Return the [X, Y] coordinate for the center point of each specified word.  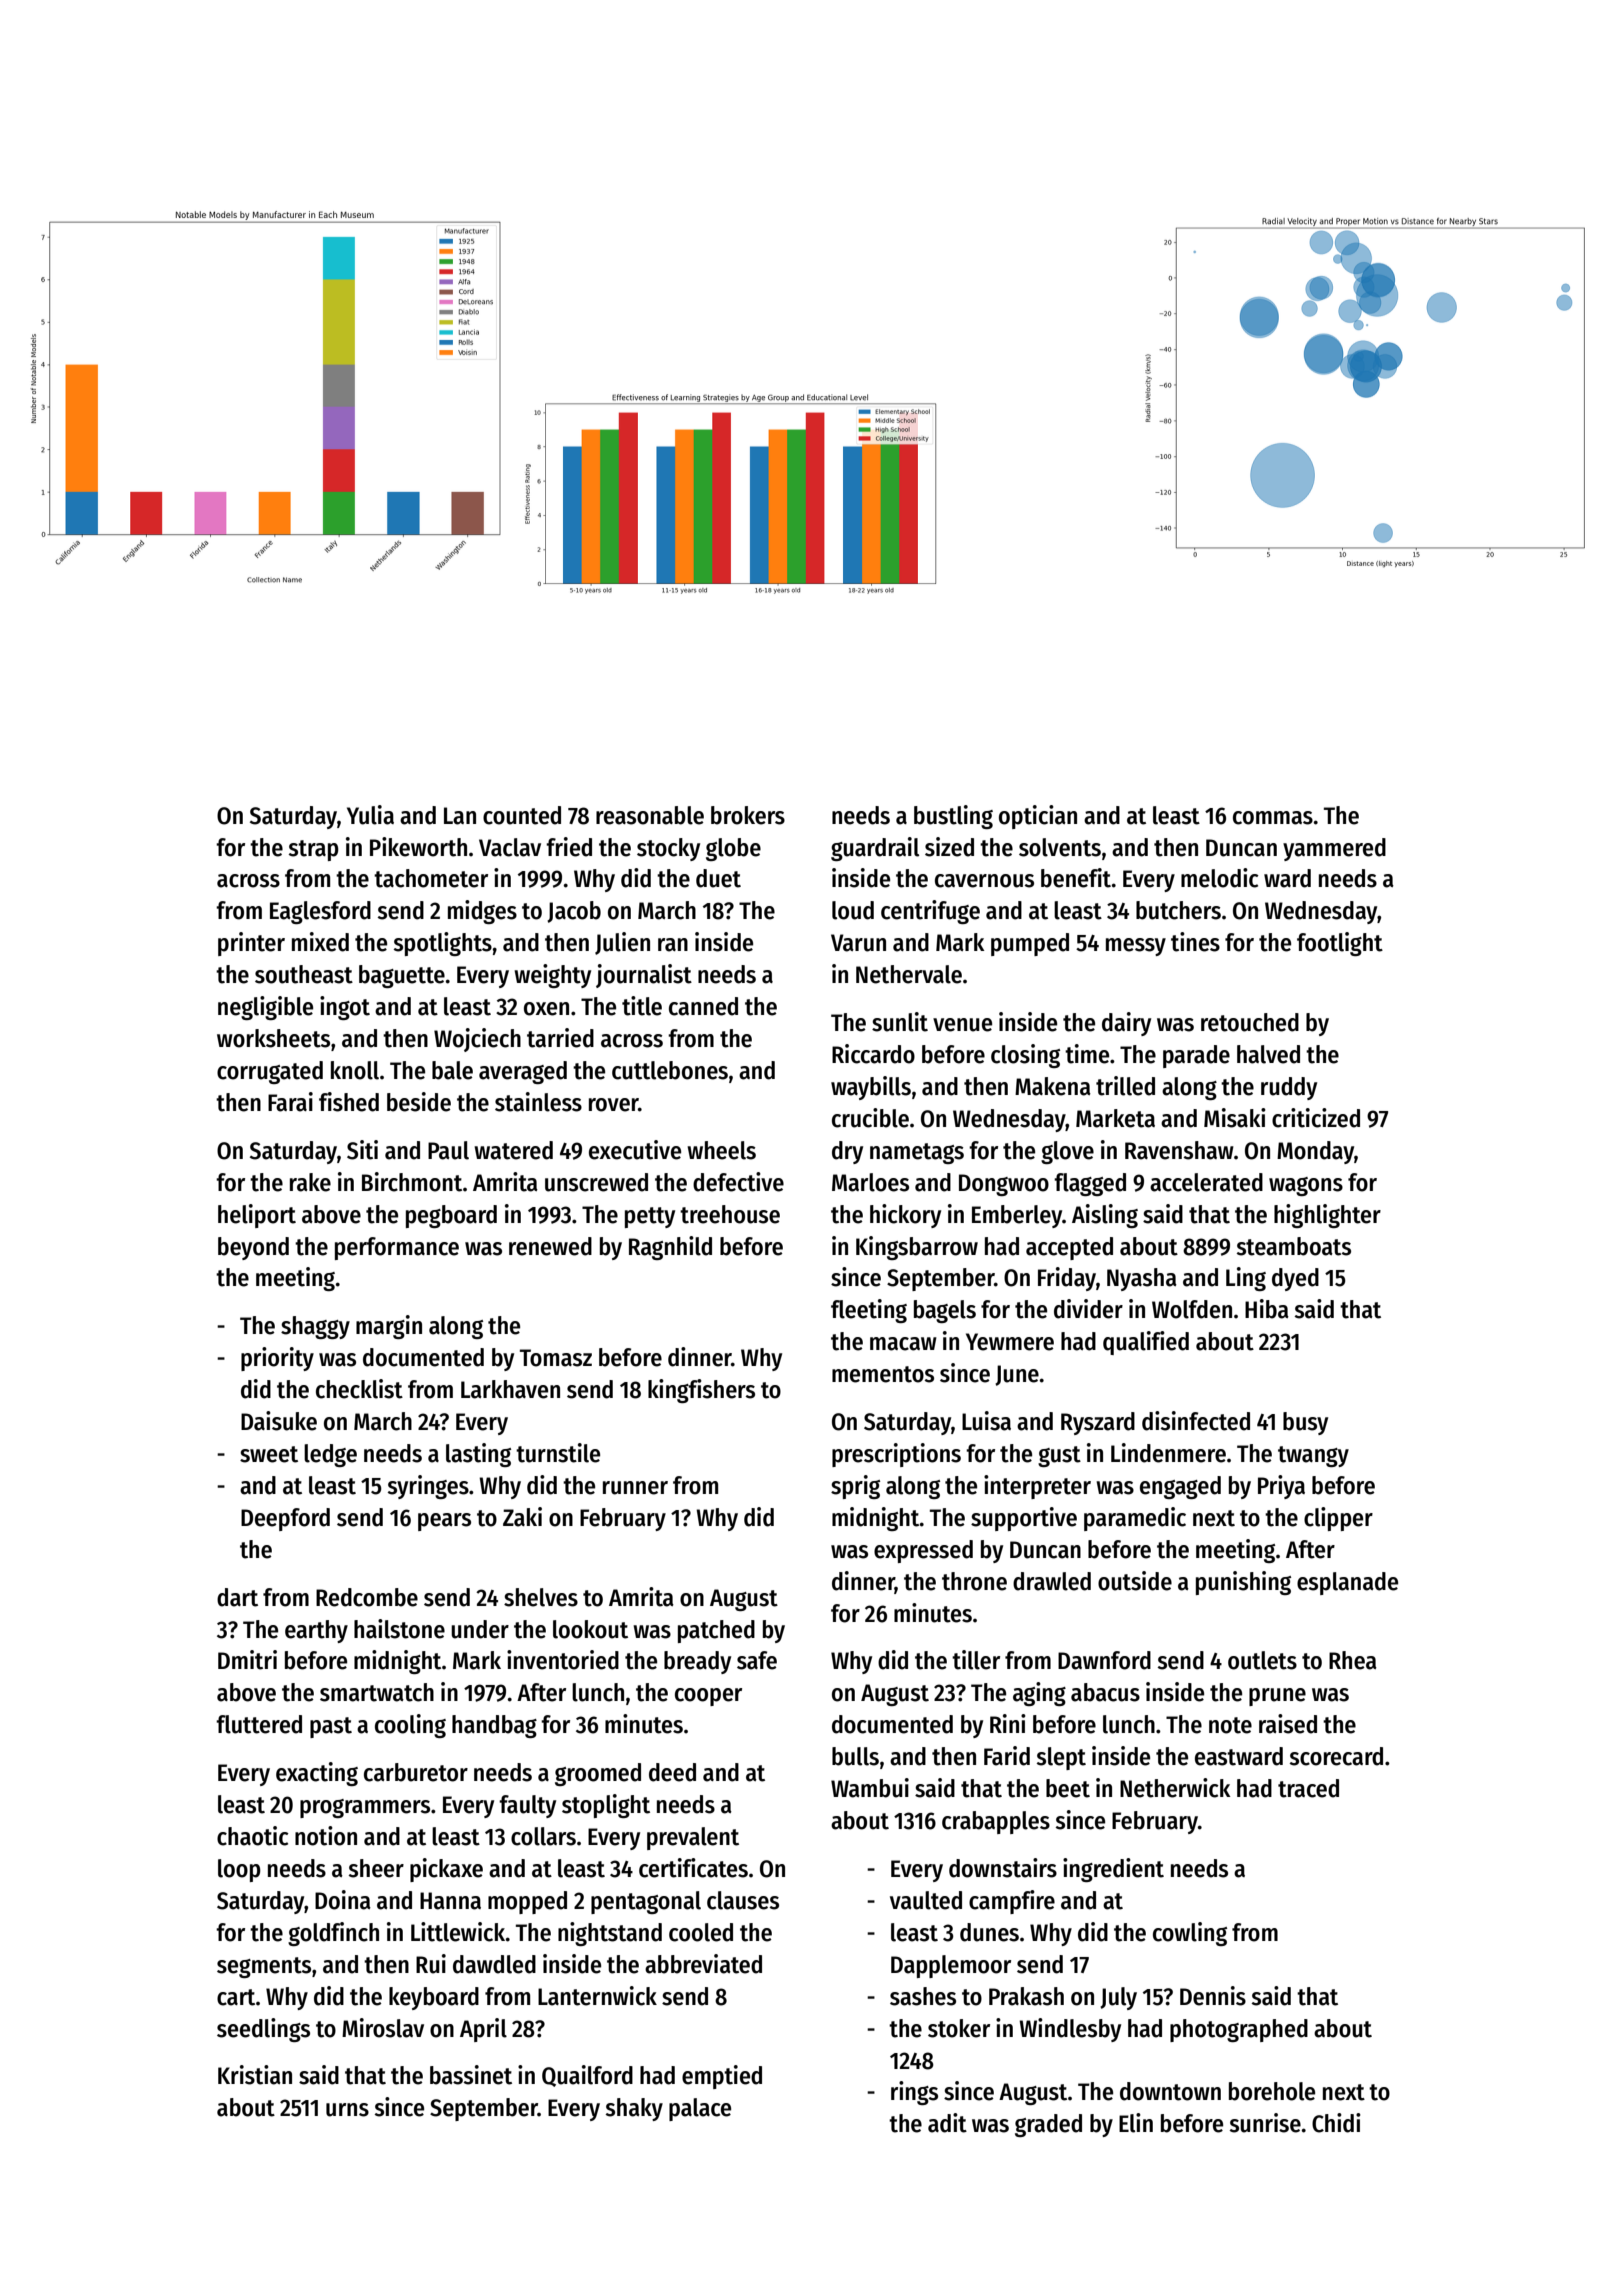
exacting [317, 1774]
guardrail [875, 849]
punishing [1243, 1583]
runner [635, 1488]
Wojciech [477, 1040]
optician [1038, 817]
